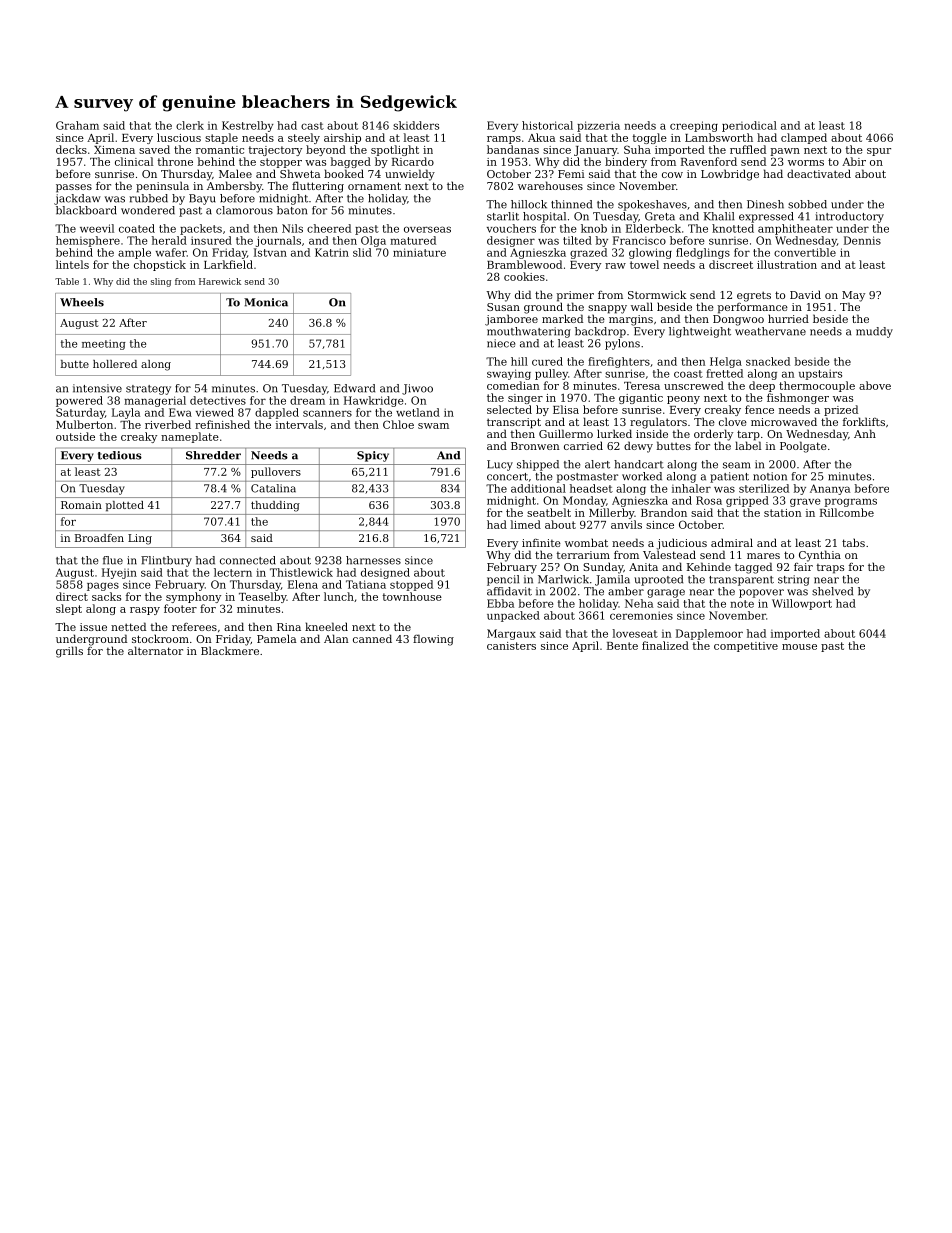  I want to click on jamboree, so click(511, 320).
